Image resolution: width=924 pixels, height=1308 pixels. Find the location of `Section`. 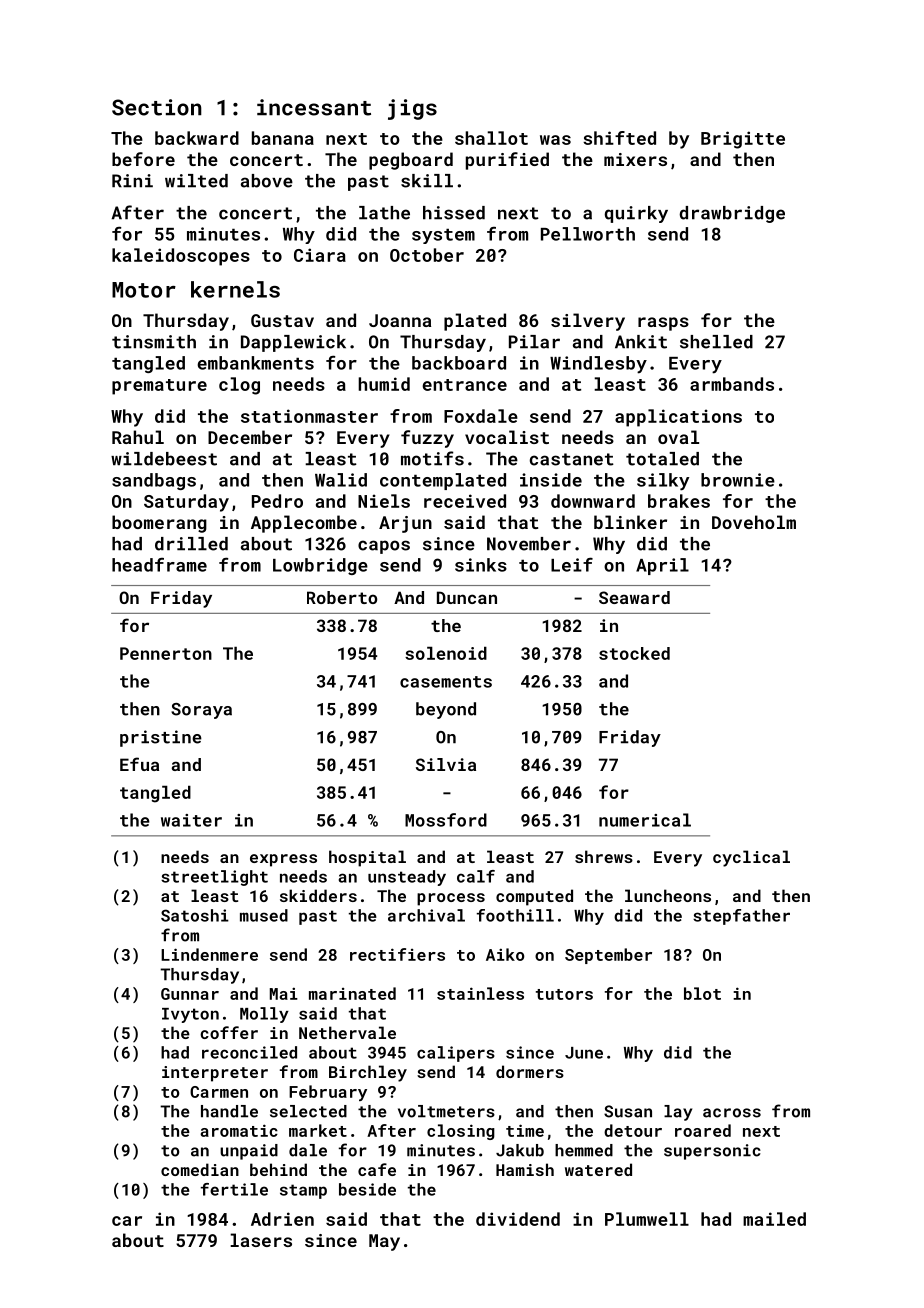

Section is located at coordinates (157, 107).
